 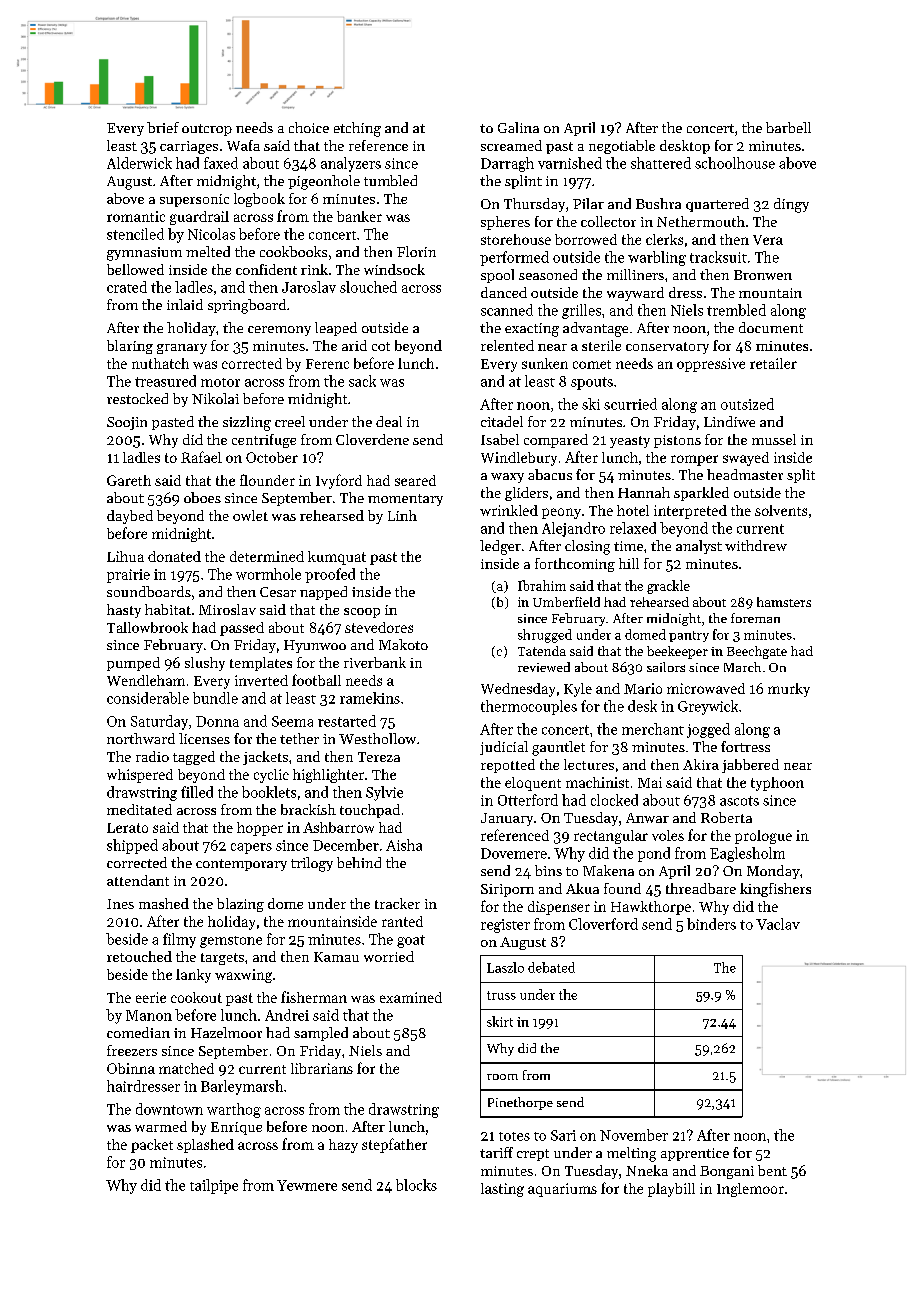 I want to click on granary, so click(x=182, y=349).
